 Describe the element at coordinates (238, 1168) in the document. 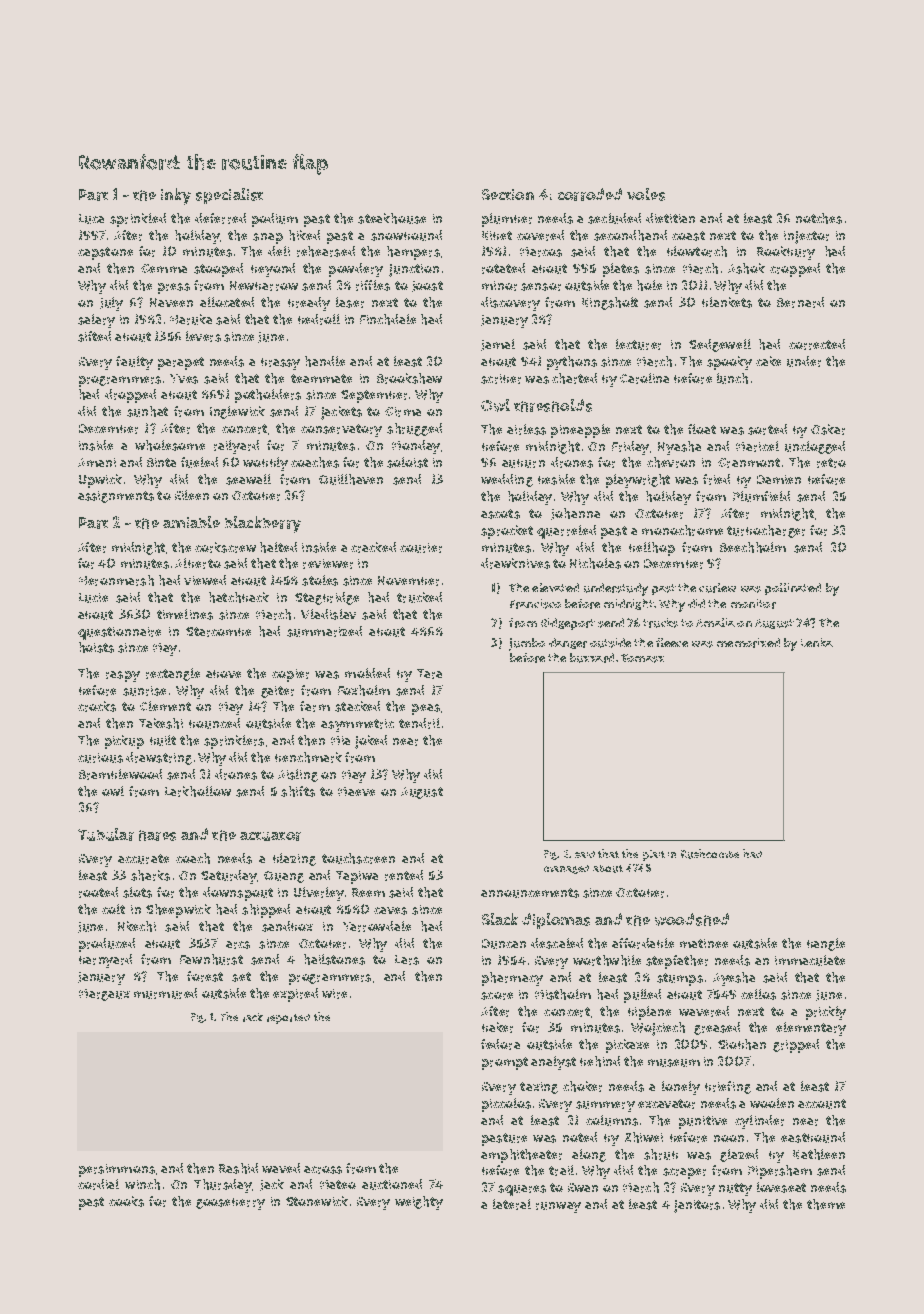

I see `Rashid` at that location.
